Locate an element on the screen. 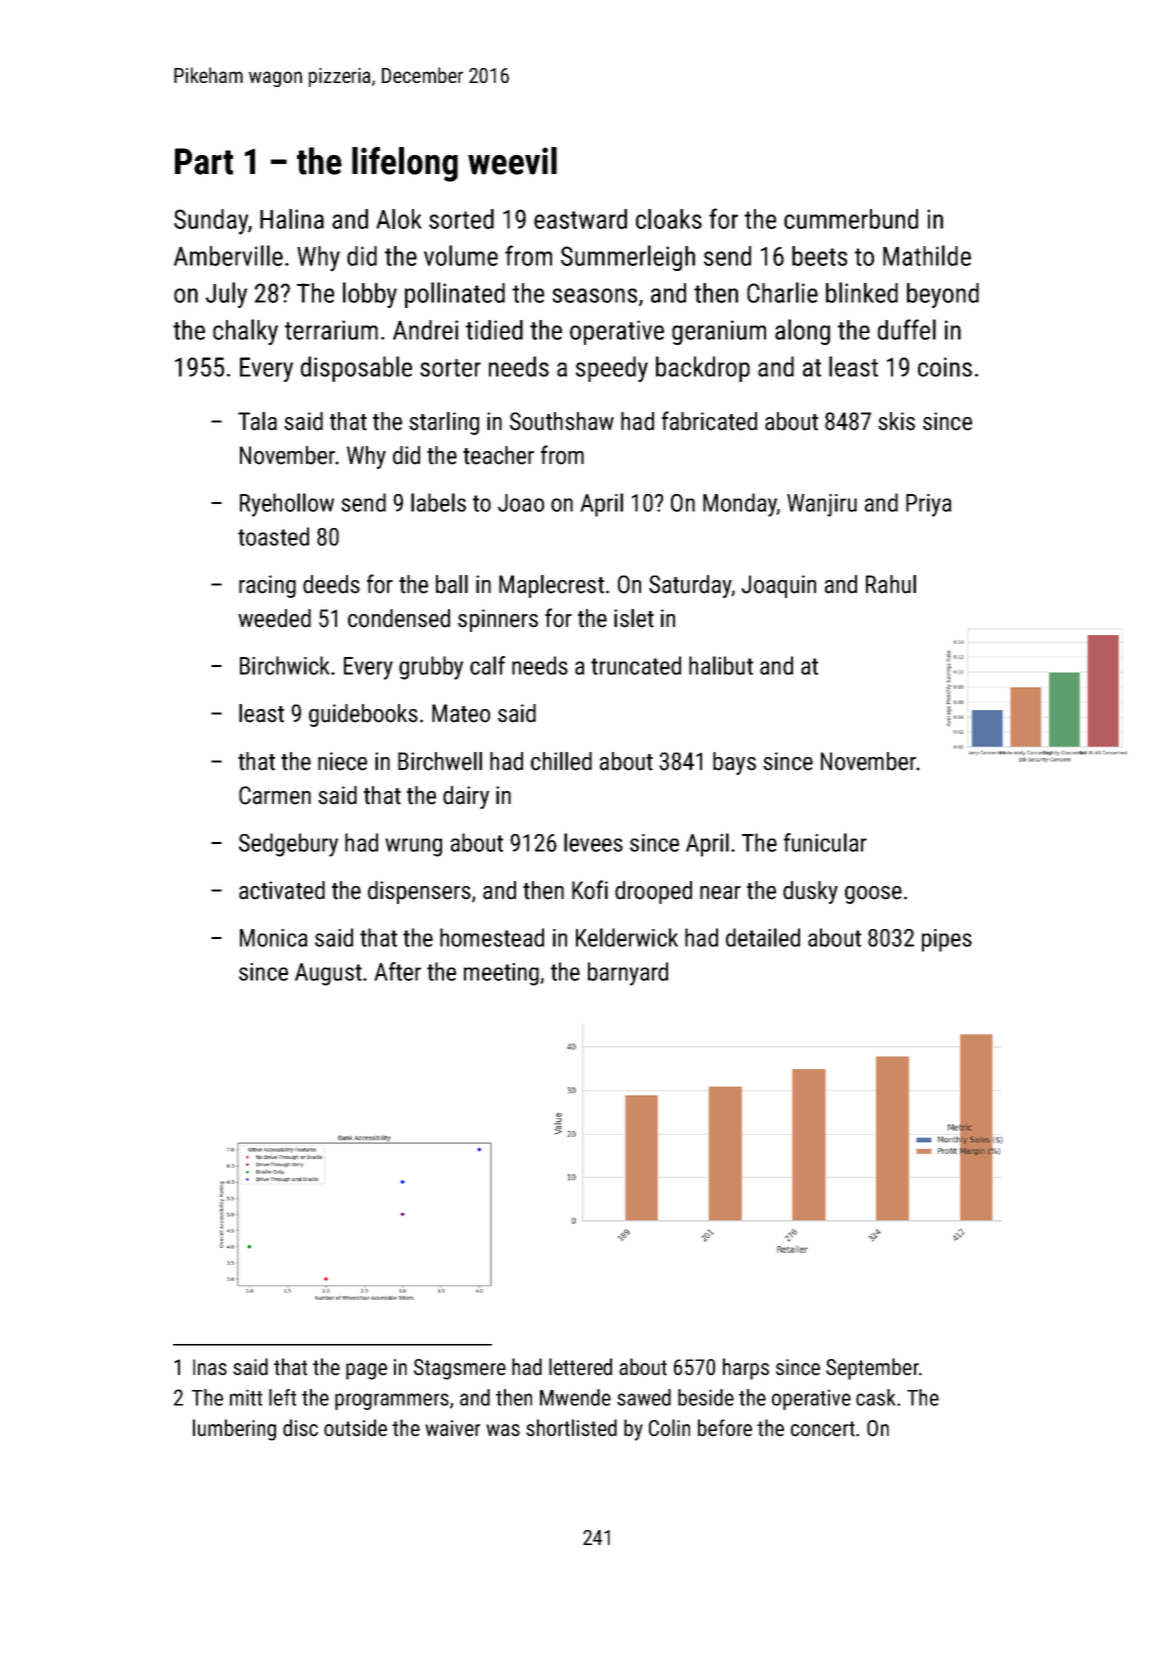 Image resolution: width=1165 pixels, height=1654 pixels. Part is located at coordinates (204, 161).
